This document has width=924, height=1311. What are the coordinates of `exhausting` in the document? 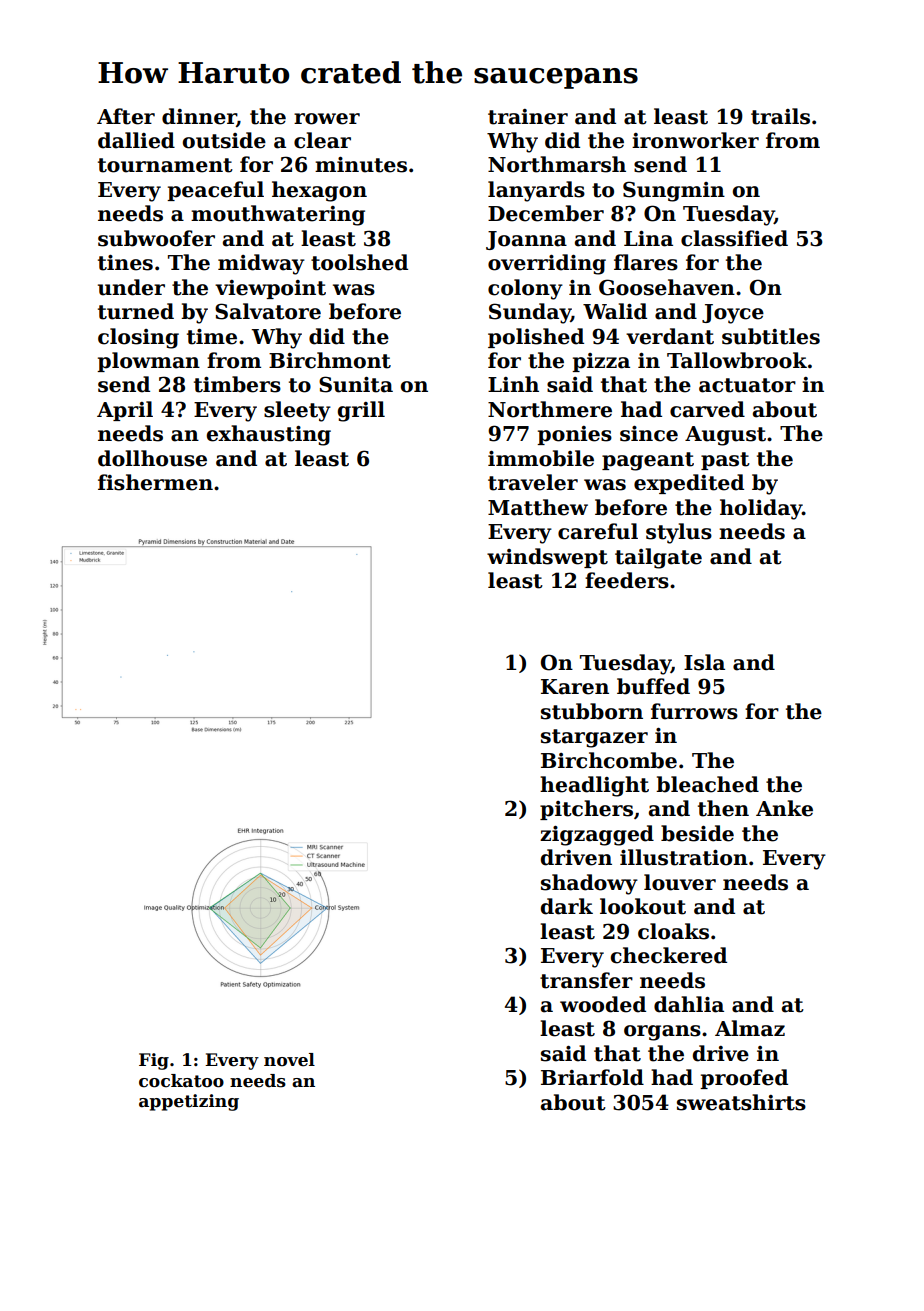 It's located at (269, 435).
